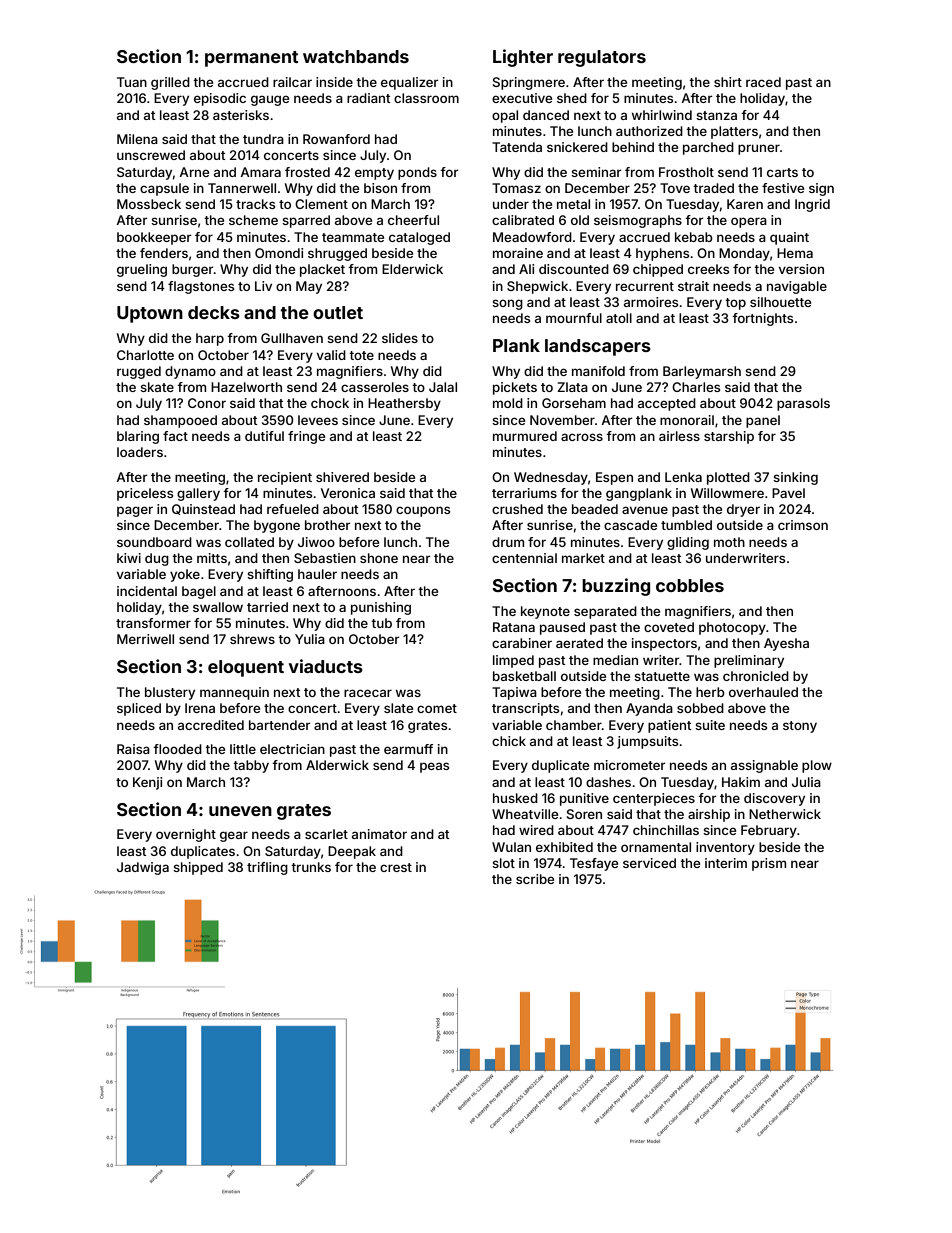 Image resolution: width=952 pixels, height=1233 pixels. Describe the element at coordinates (412, 269) in the screenshot. I see `Elderwick` at that location.
